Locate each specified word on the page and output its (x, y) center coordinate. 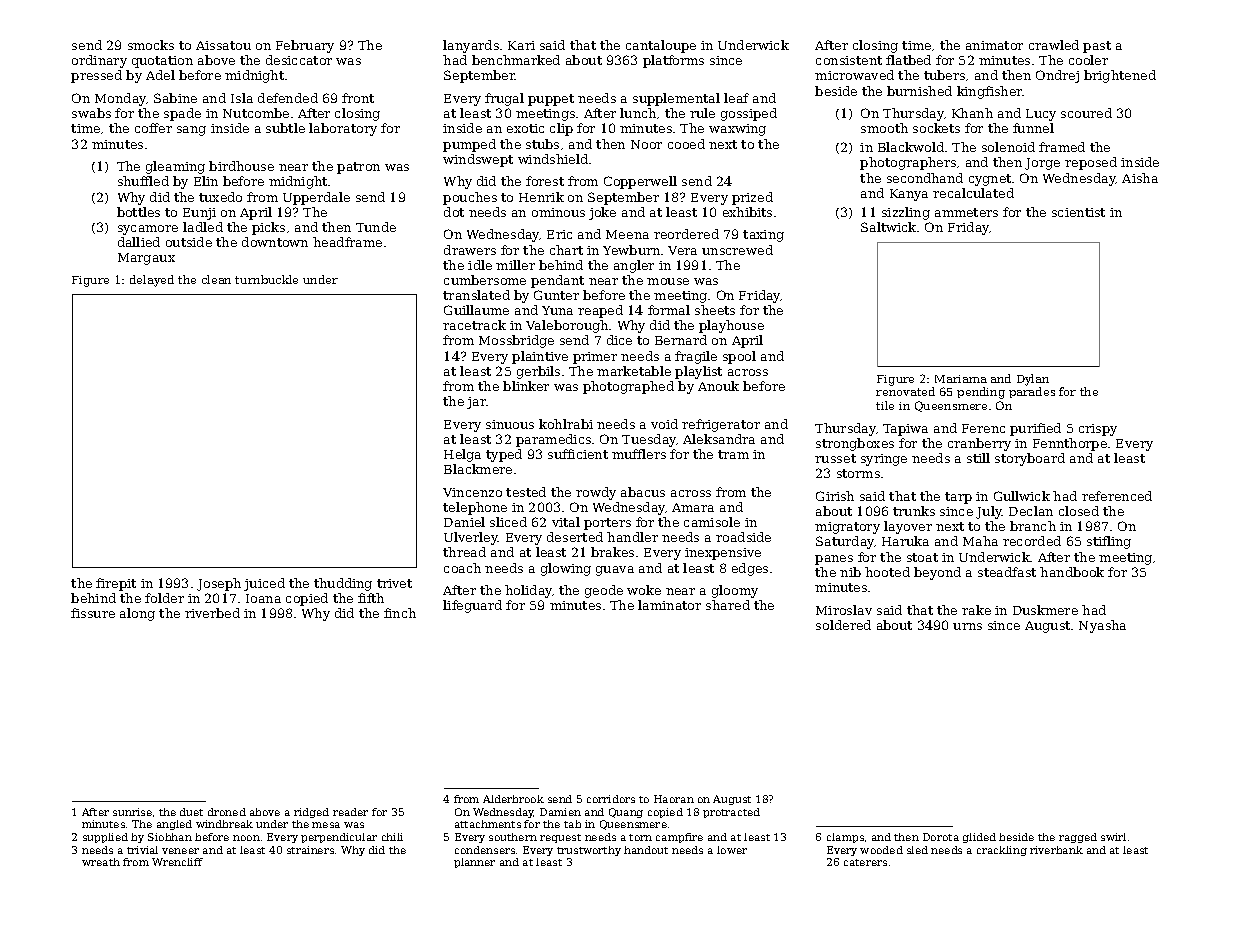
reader (350, 812)
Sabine (175, 98)
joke (602, 213)
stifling (1109, 542)
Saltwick (888, 227)
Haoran (674, 799)
